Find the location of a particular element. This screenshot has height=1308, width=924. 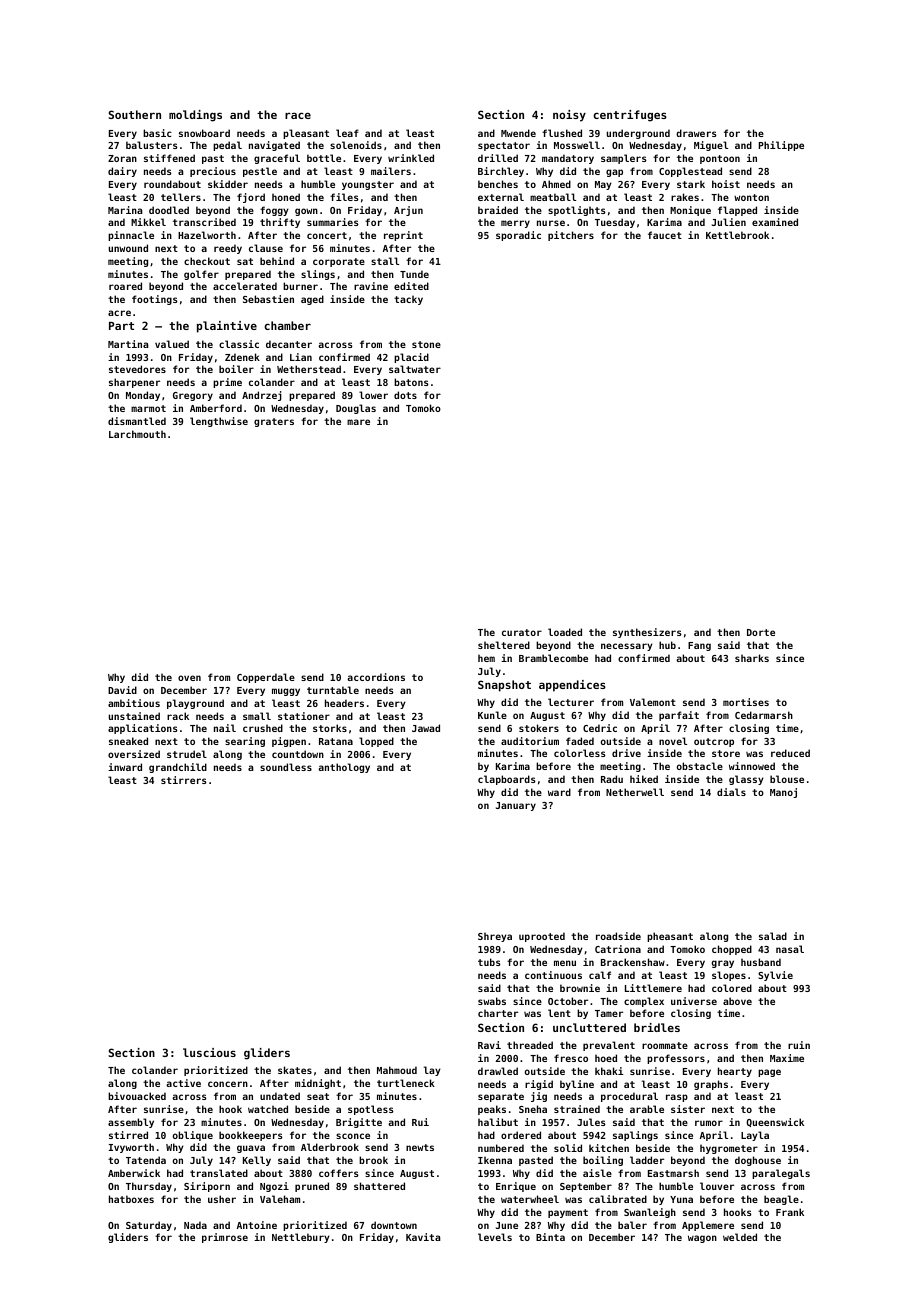

stone is located at coordinates (426, 344).
